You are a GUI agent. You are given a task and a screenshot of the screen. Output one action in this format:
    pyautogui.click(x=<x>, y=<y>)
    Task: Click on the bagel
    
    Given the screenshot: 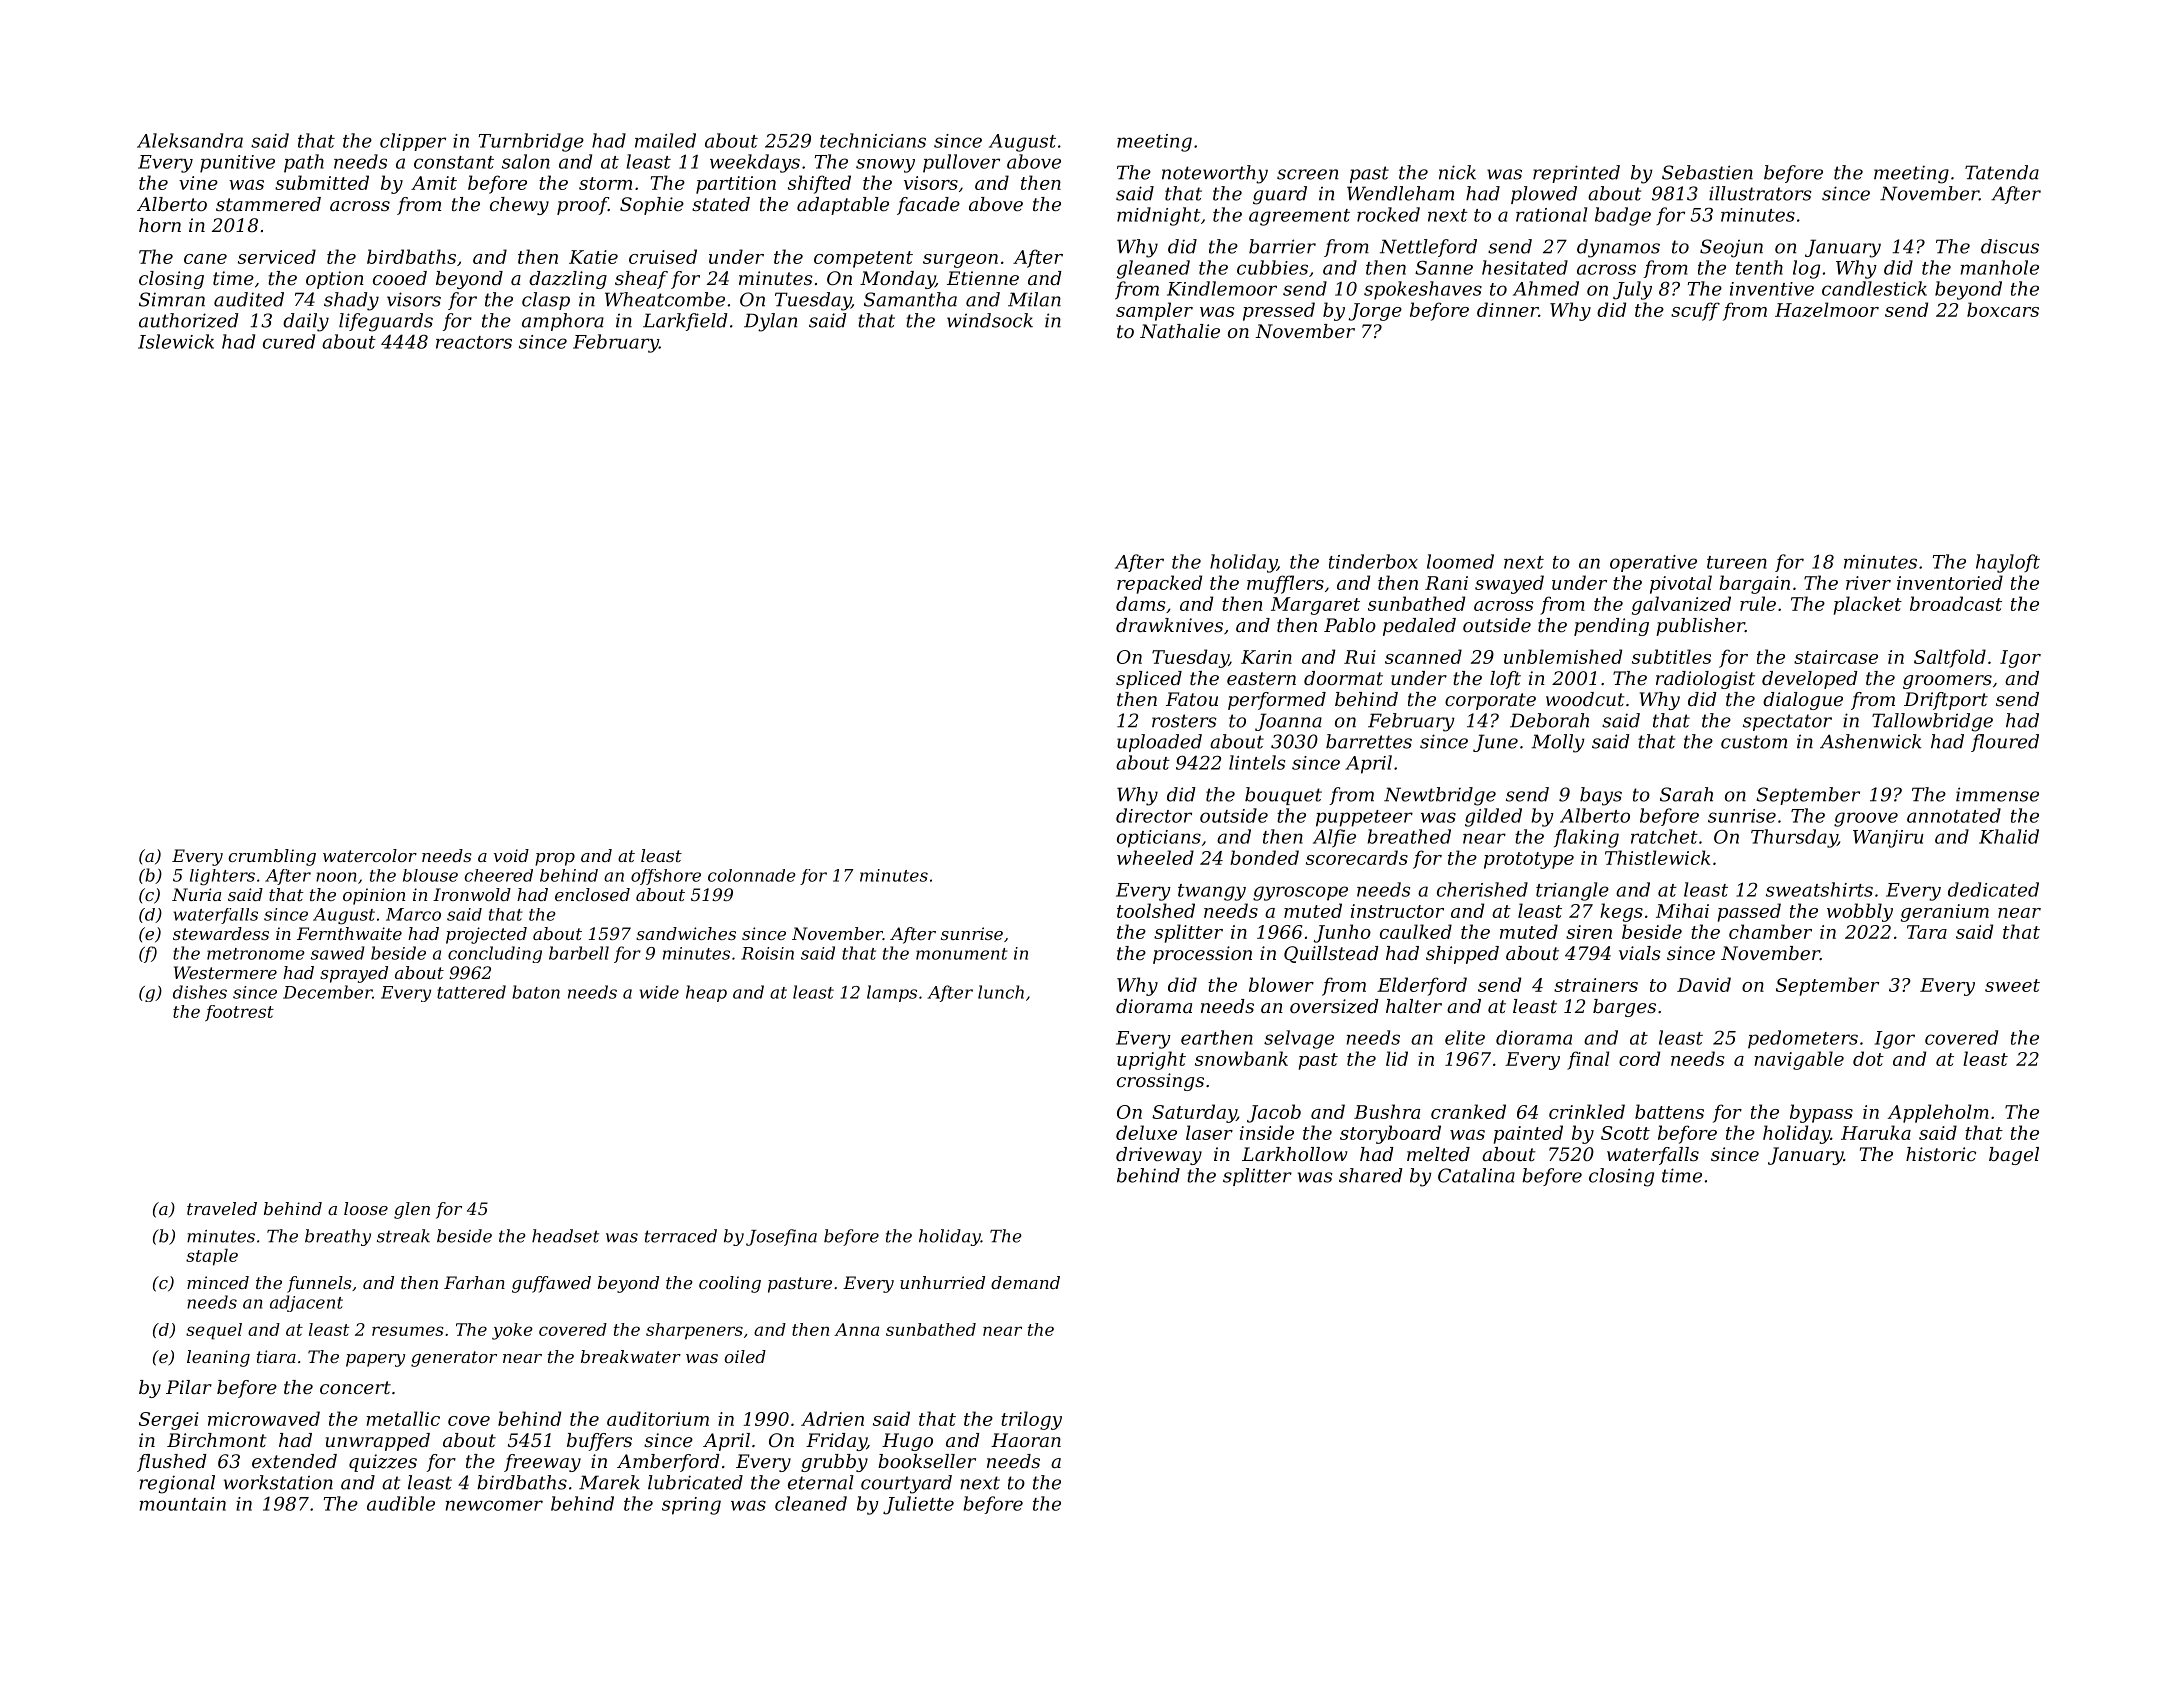 What is the action you would take?
    pyautogui.click(x=2014, y=1156)
